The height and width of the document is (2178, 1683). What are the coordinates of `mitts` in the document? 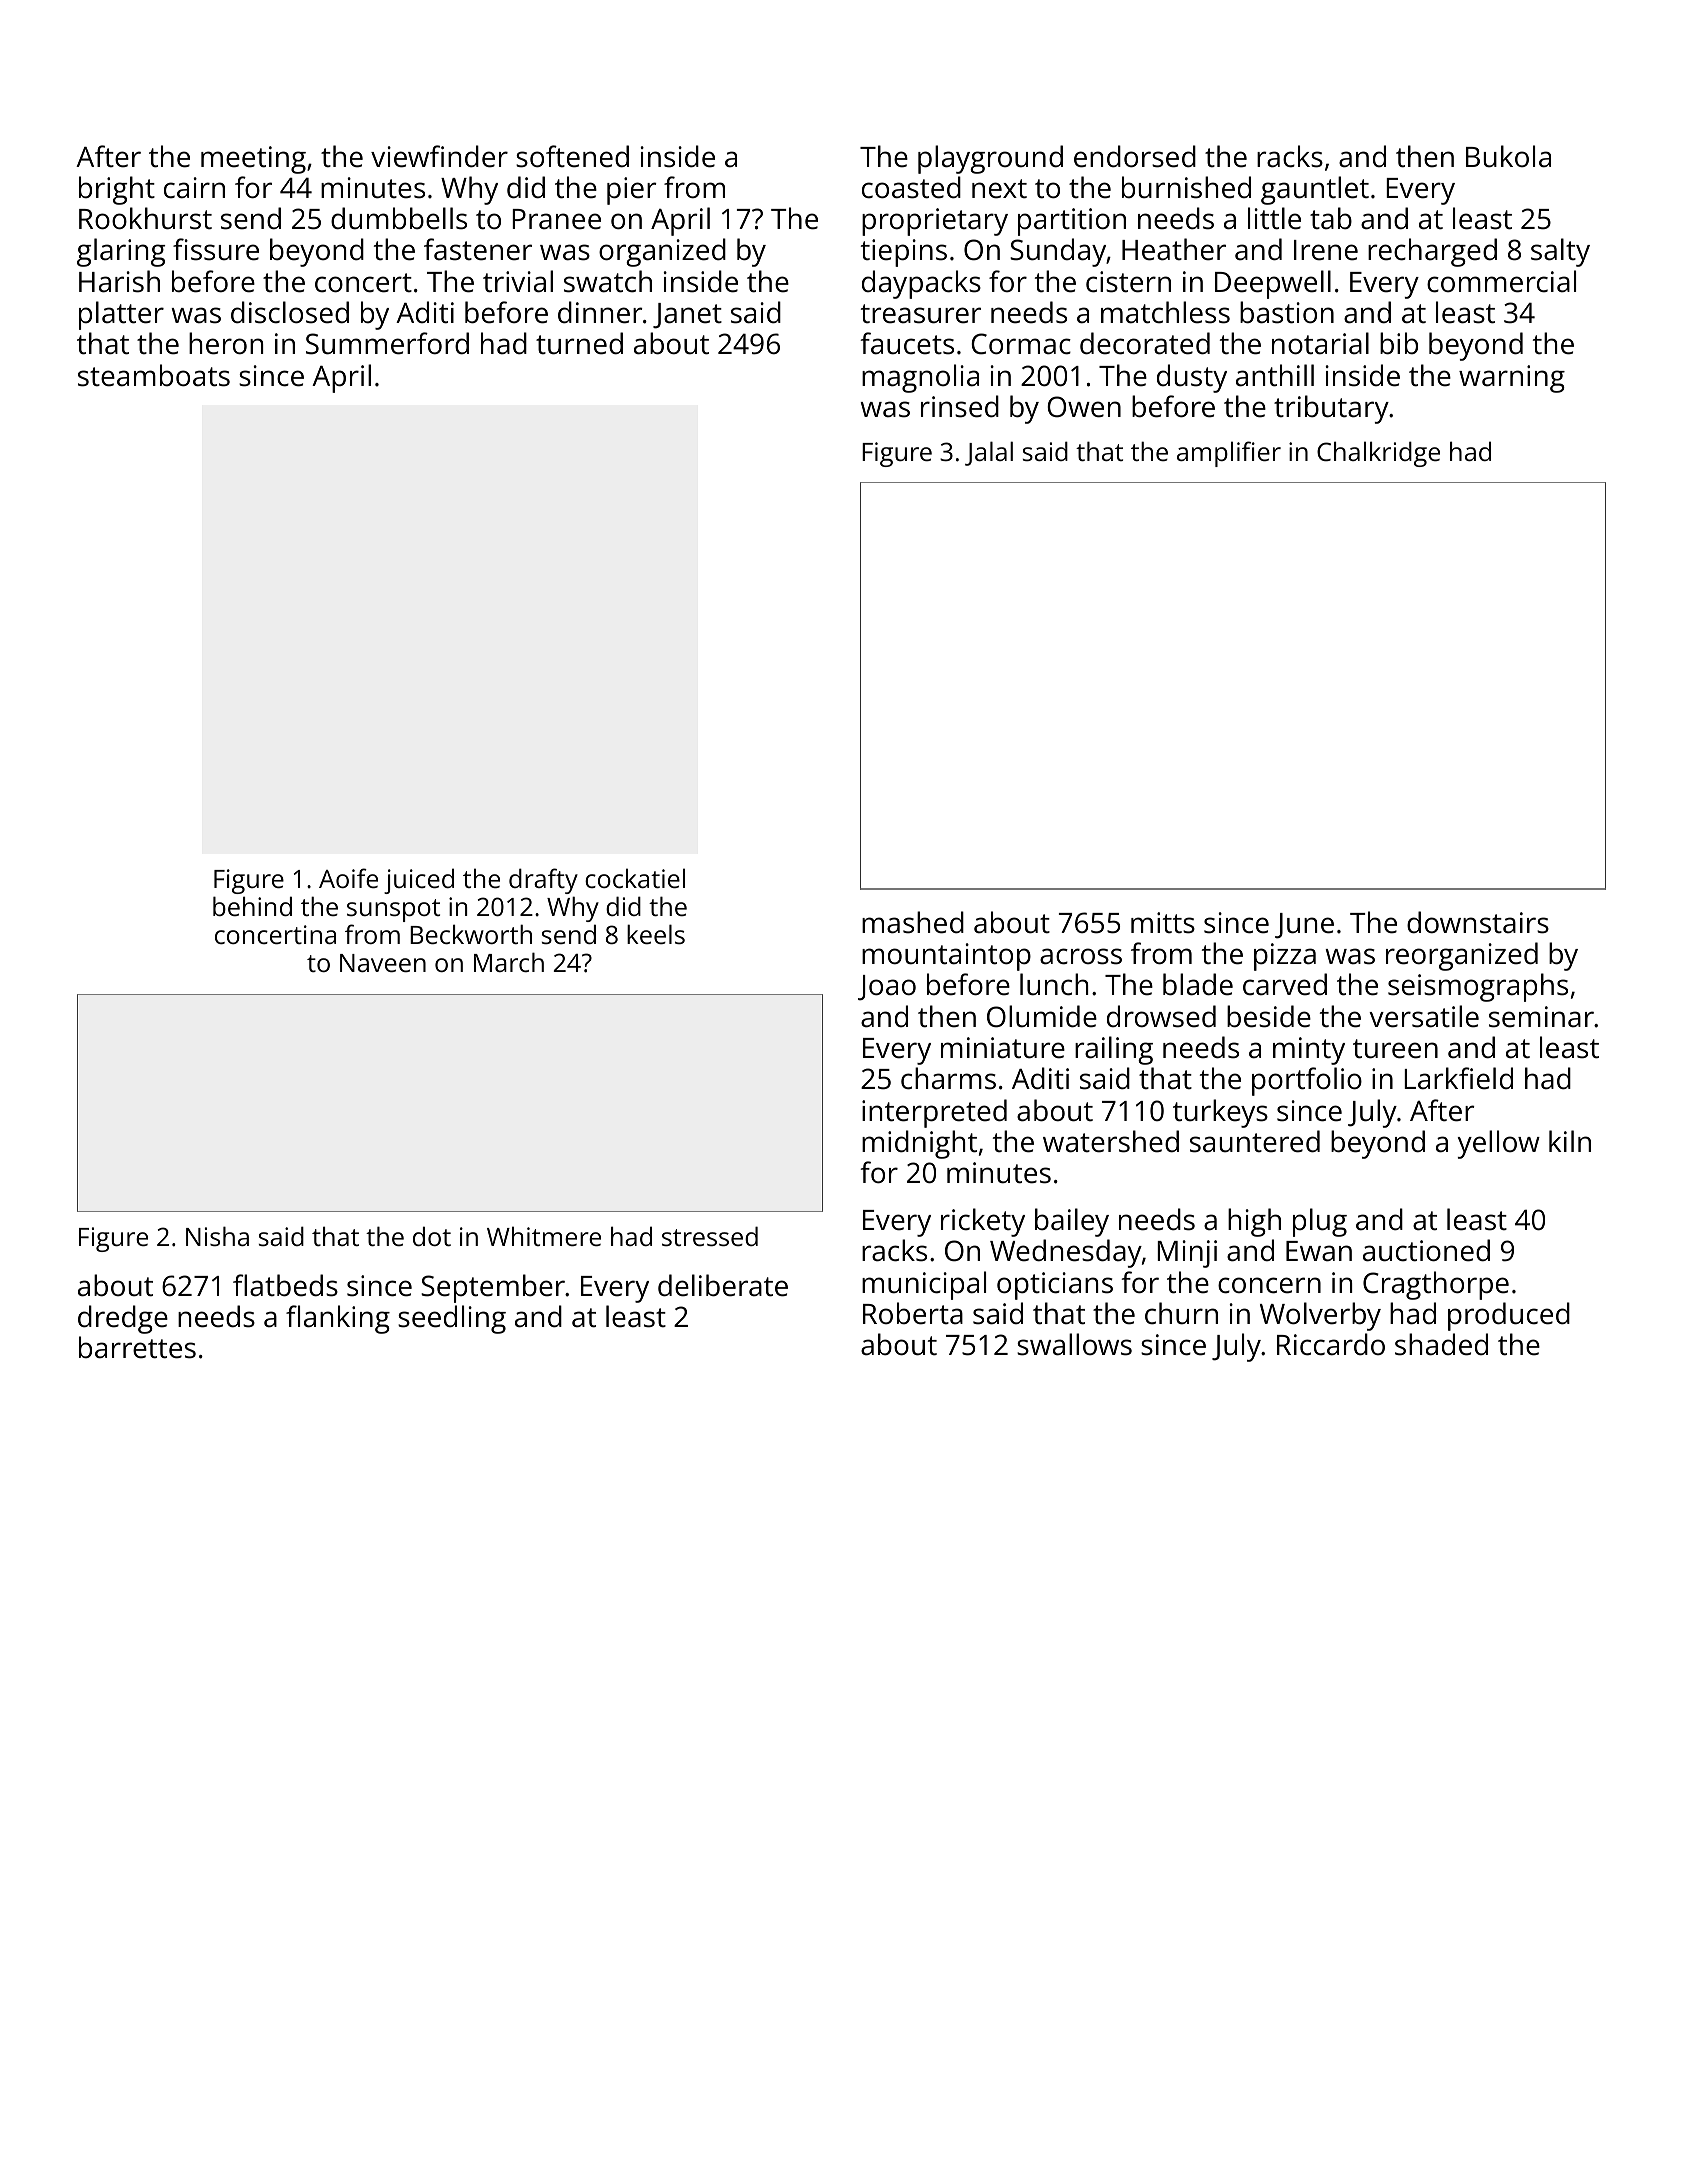 It's located at (1163, 923).
